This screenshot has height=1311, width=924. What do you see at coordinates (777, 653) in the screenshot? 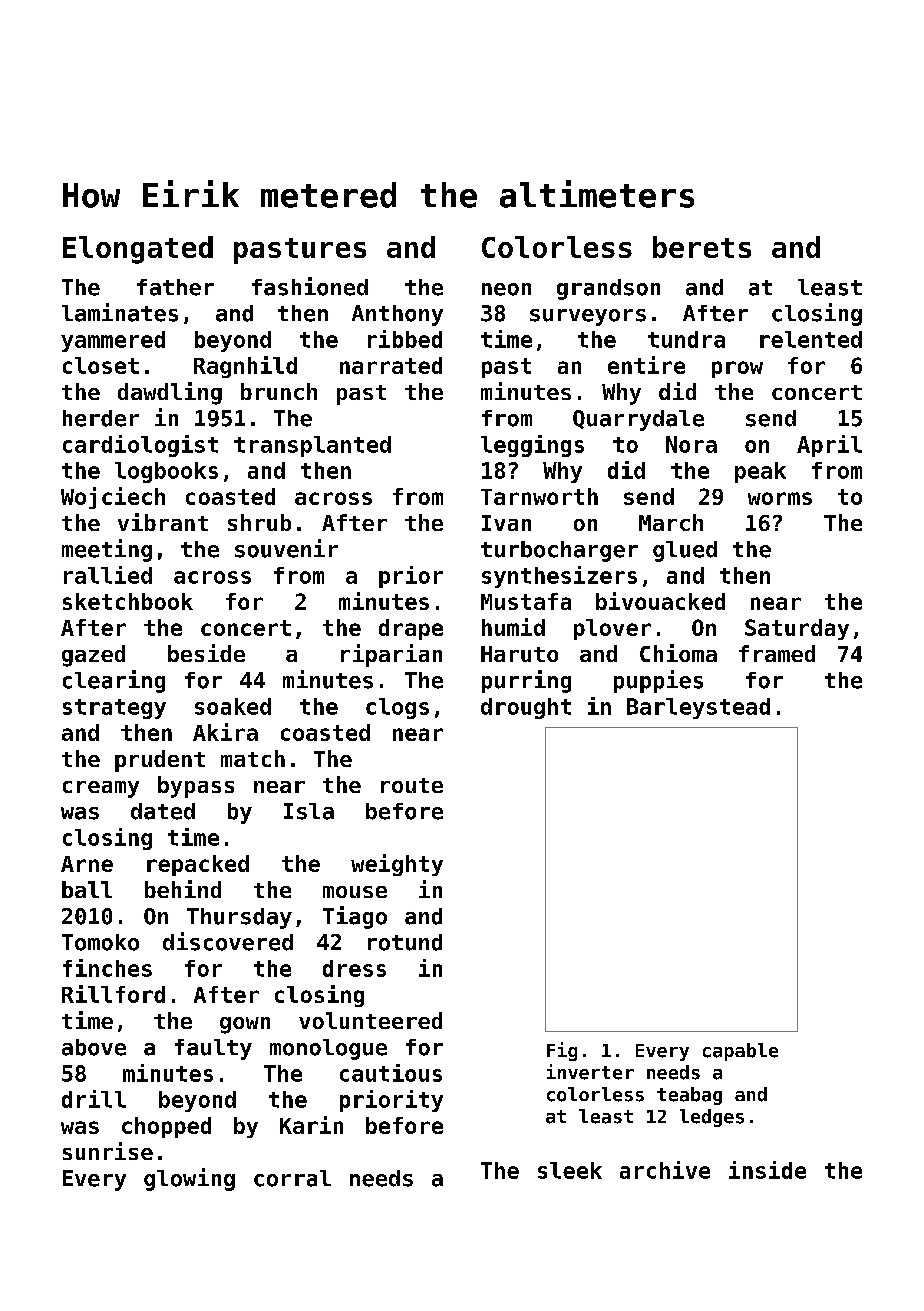
I see `framed` at bounding box center [777, 653].
